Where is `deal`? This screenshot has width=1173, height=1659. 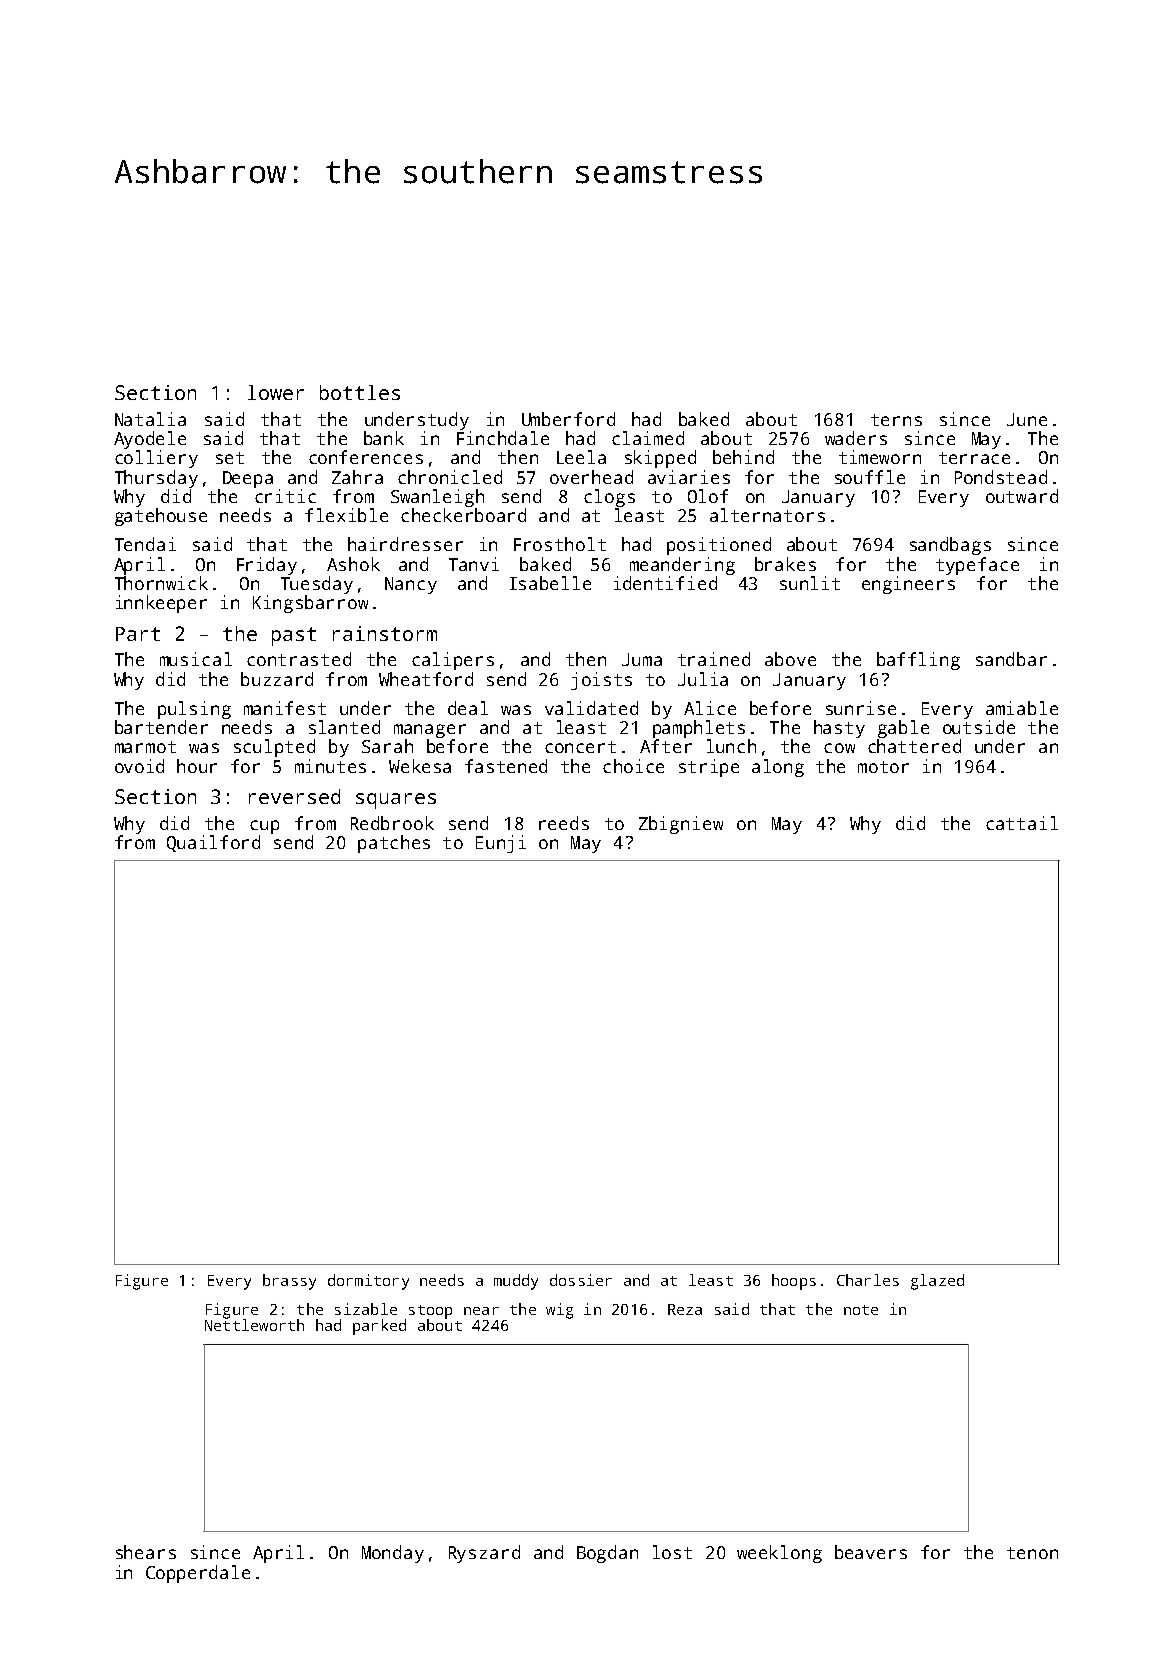 deal is located at coordinates (468, 708).
